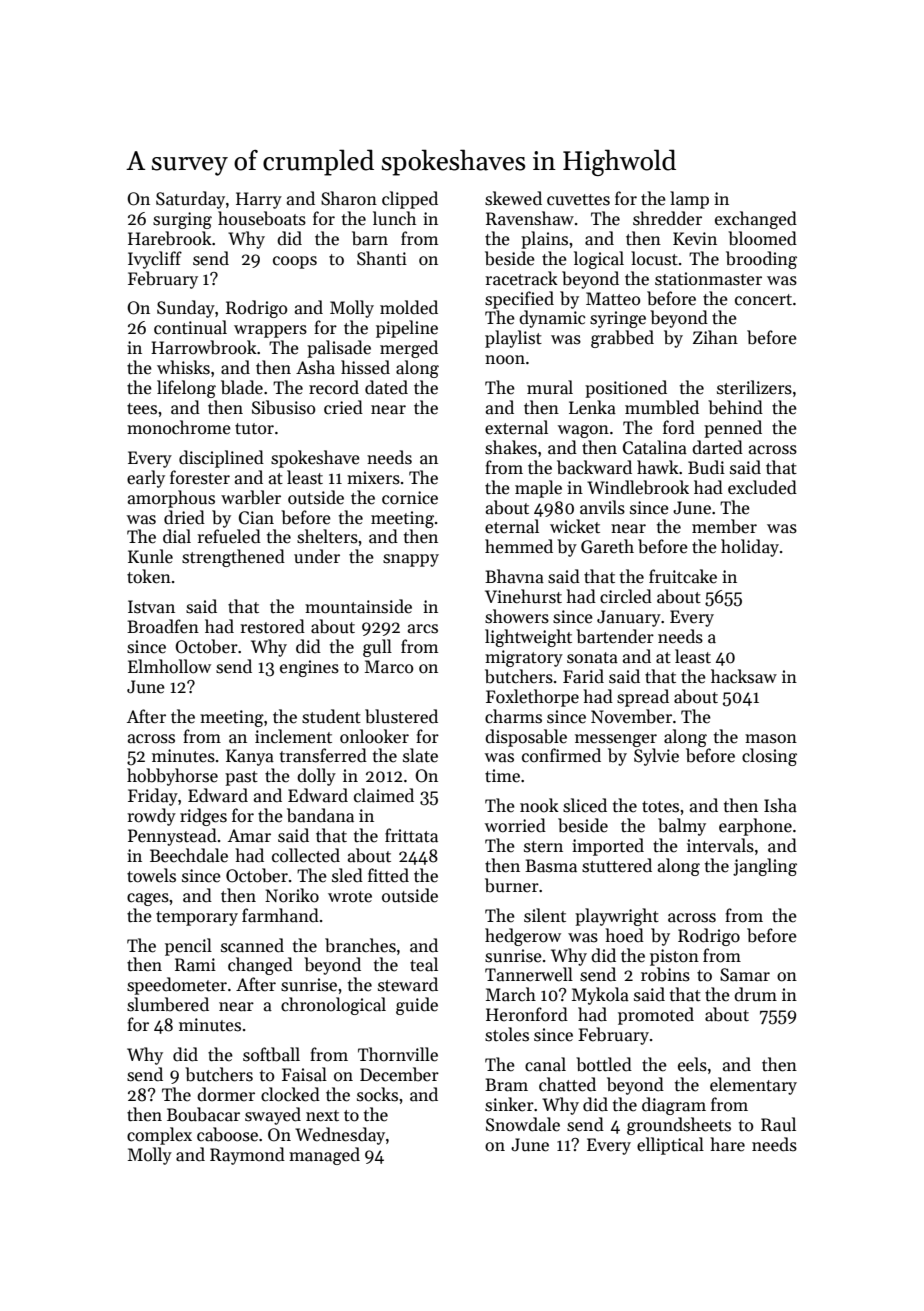 Image resolution: width=924 pixels, height=1311 pixels. I want to click on gull, so click(377, 648).
